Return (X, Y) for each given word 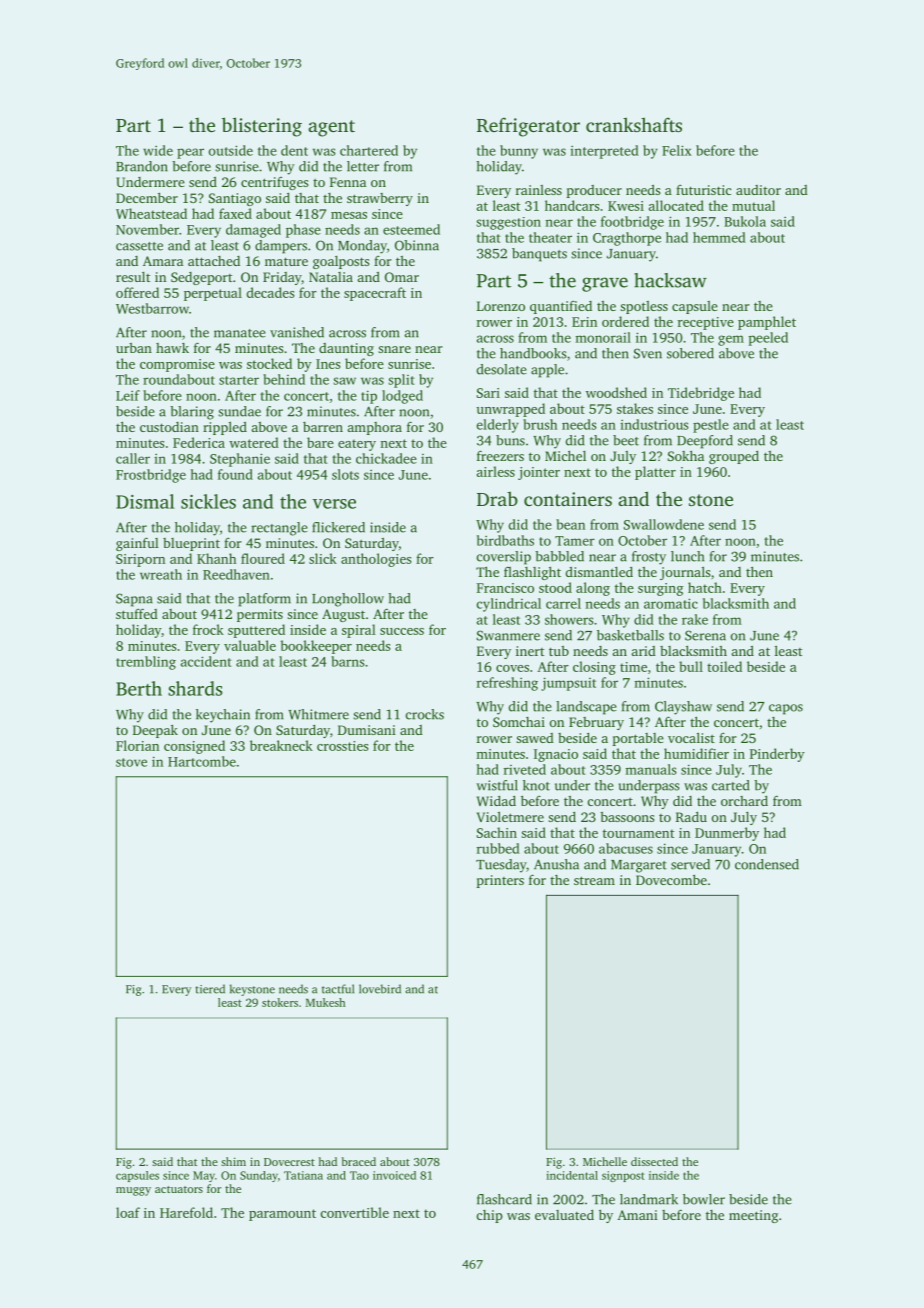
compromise (177, 365)
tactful (338, 989)
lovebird (380, 989)
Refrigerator (528, 127)
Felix (676, 150)
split (401, 381)
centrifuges (274, 183)
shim (233, 1161)
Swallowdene (664, 524)
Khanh (216, 558)
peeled (768, 339)
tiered (210, 989)
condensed (767, 864)
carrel (563, 603)
